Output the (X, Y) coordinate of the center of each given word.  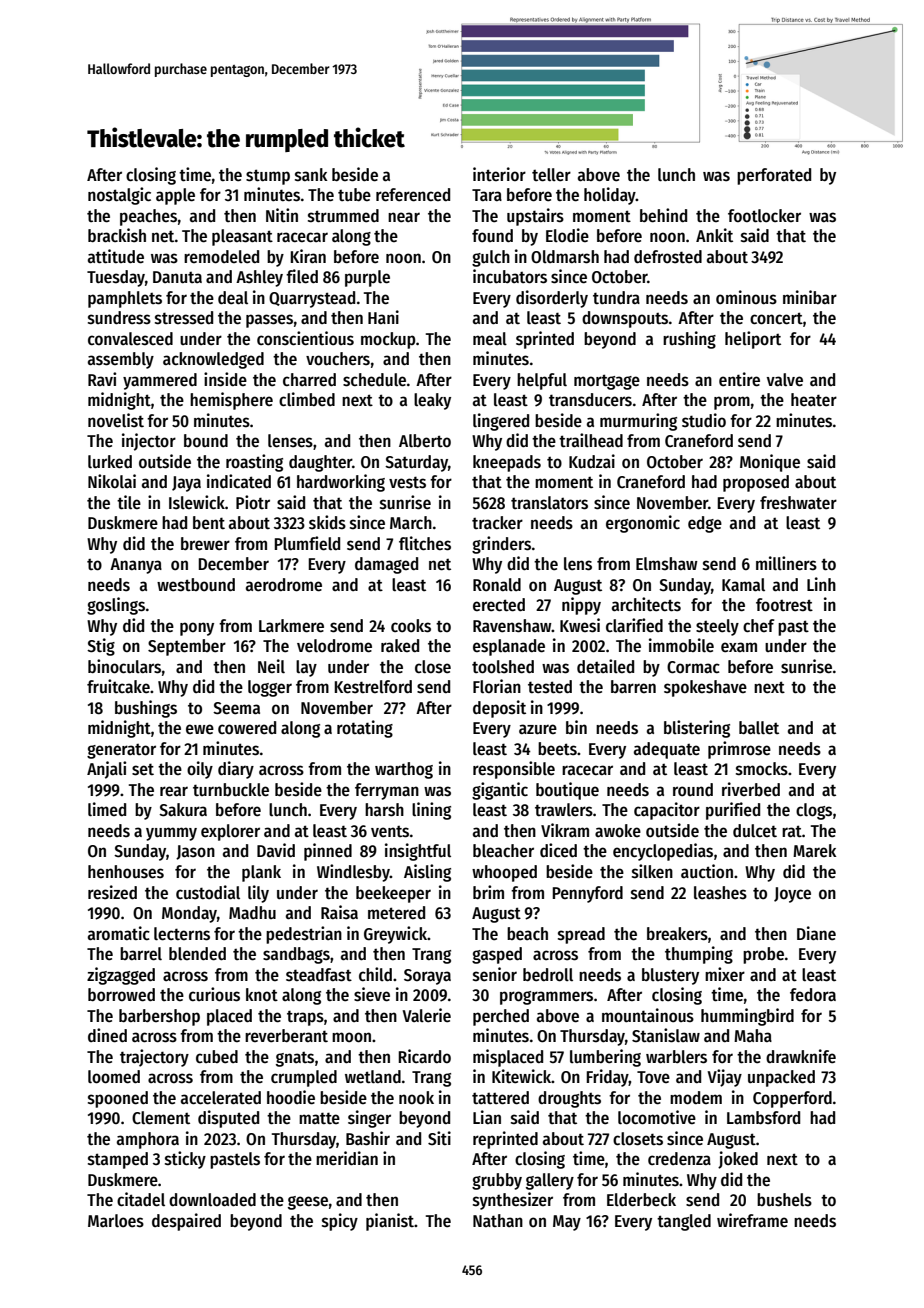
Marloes (116, 1221)
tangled (684, 1222)
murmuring (638, 422)
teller (551, 175)
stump (268, 177)
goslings (116, 606)
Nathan (498, 1220)
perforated (774, 176)
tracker (497, 523)
